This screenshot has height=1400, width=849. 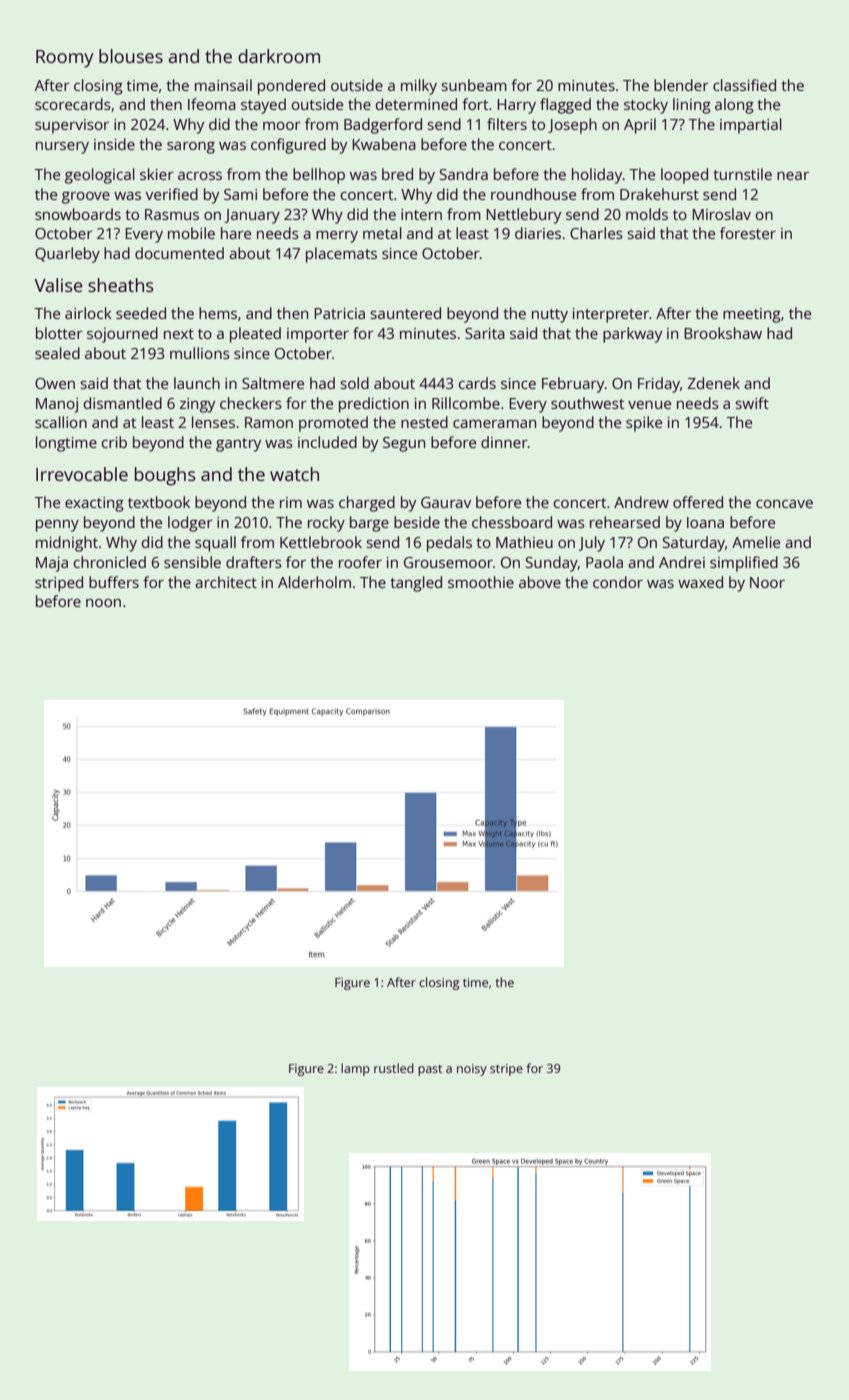 I want to click on classified, so click(x=744, y=85).
